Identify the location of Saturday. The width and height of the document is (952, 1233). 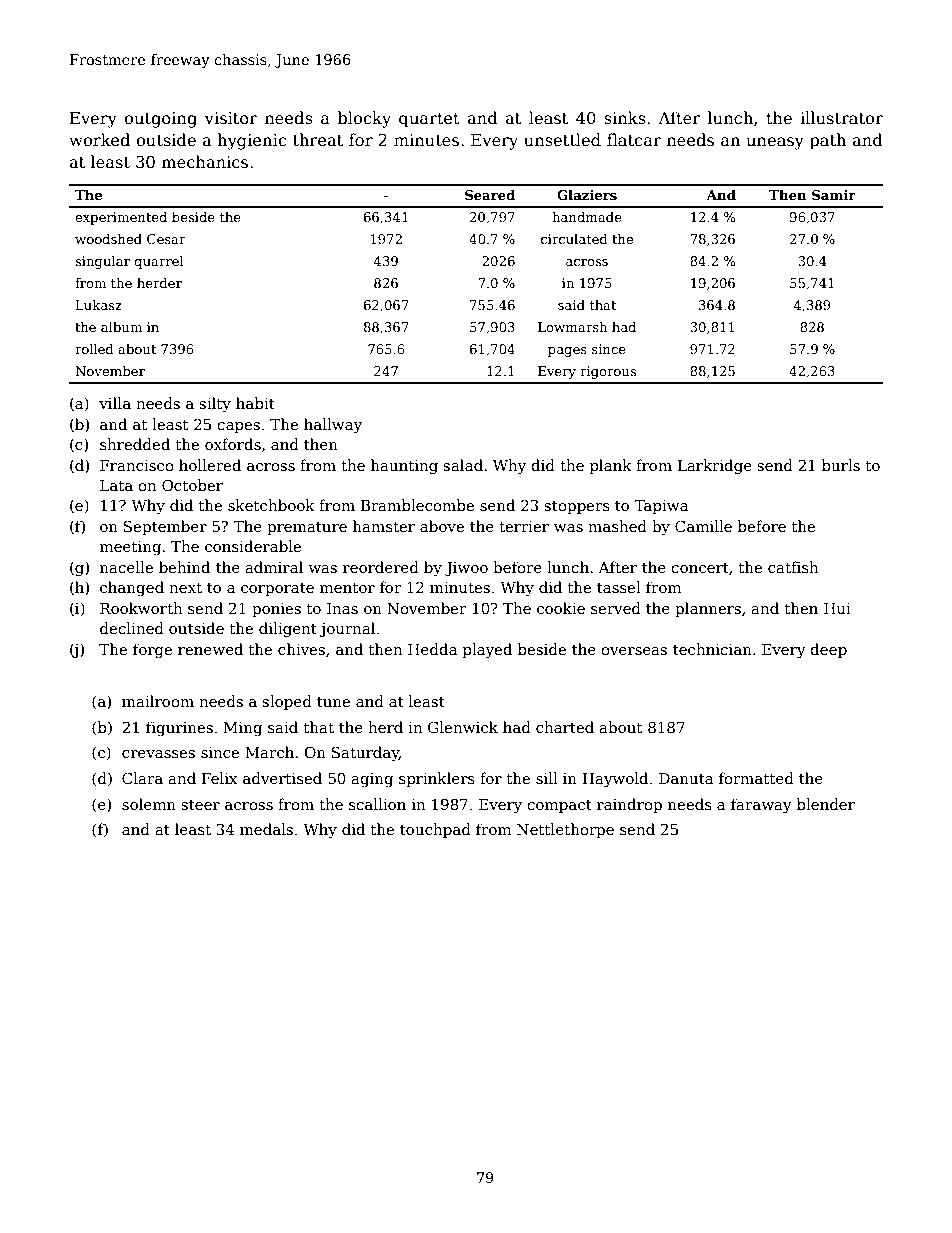
(365, 754).
